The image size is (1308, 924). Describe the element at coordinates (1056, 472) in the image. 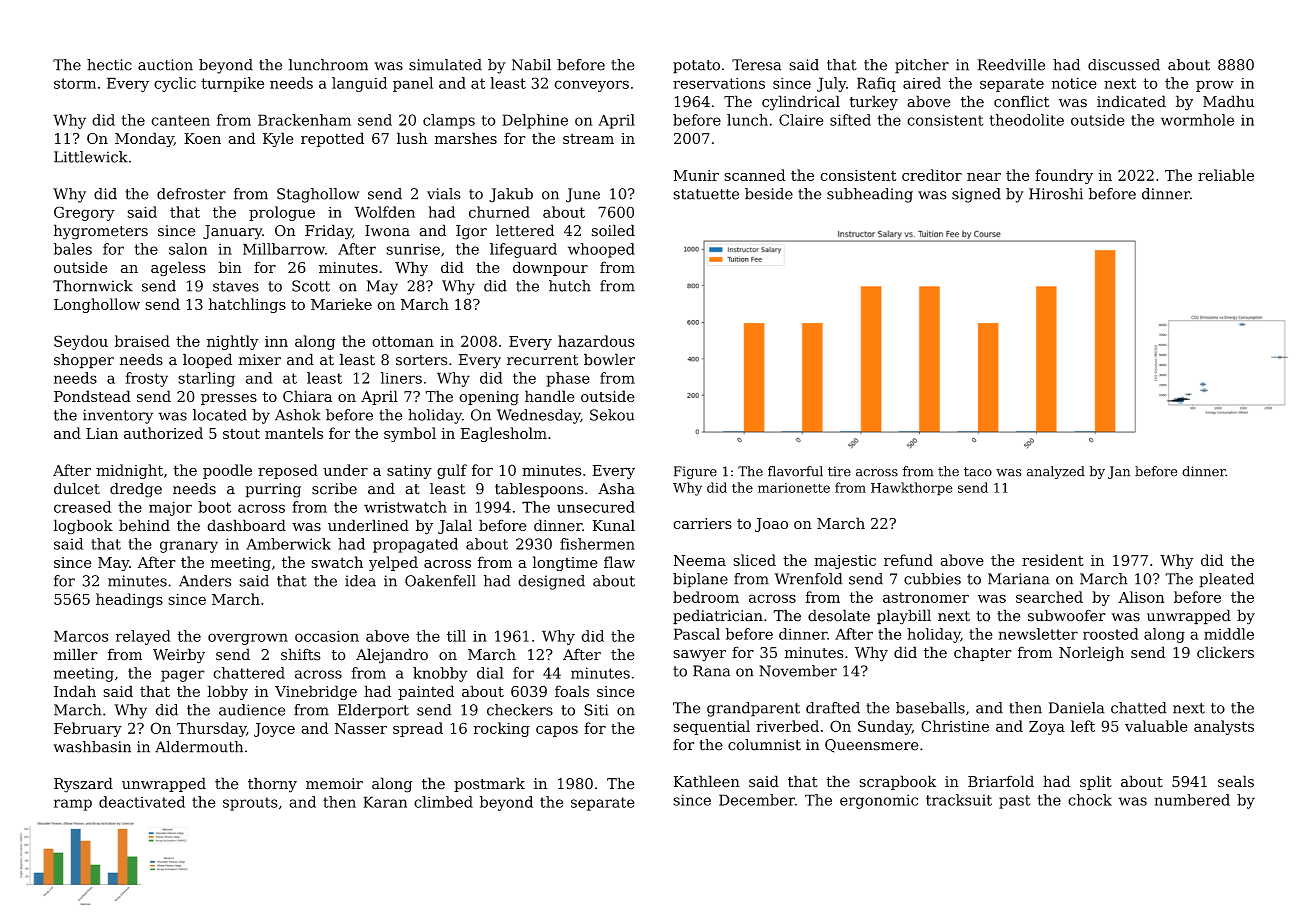

I see `analyzed` at that location.
